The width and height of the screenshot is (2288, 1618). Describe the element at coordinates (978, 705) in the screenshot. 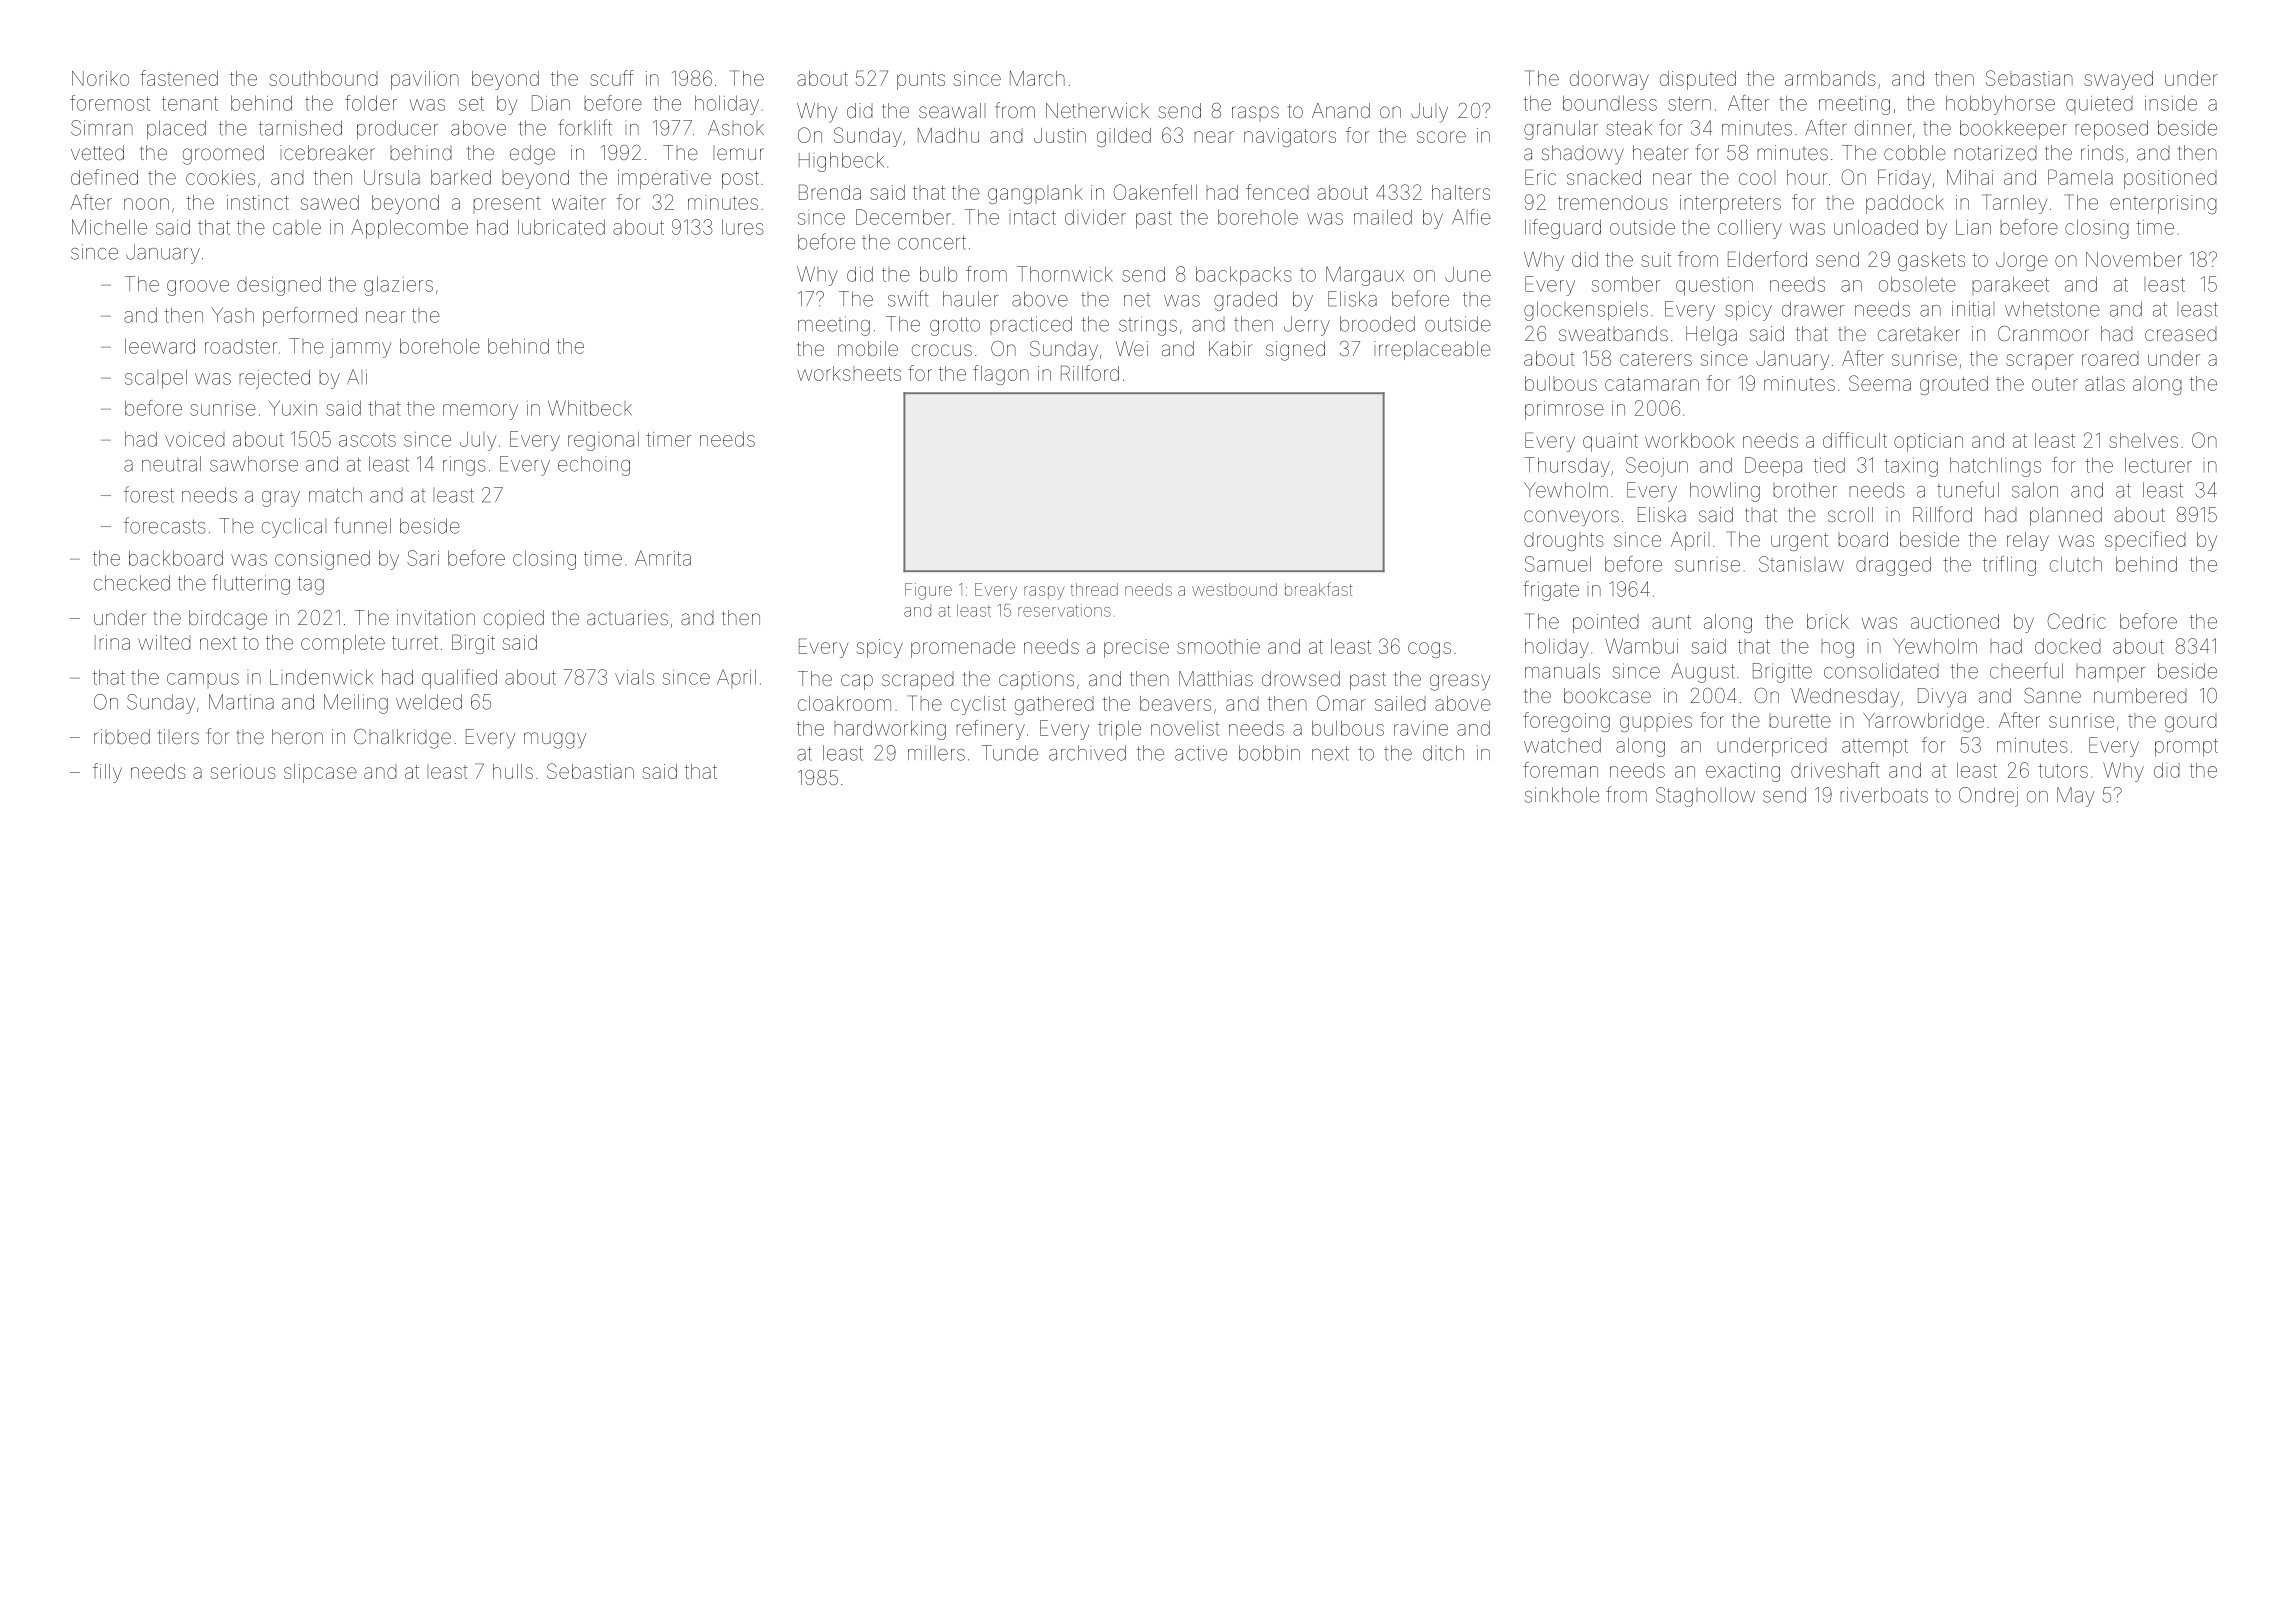

I see `cyclist` at that location.
